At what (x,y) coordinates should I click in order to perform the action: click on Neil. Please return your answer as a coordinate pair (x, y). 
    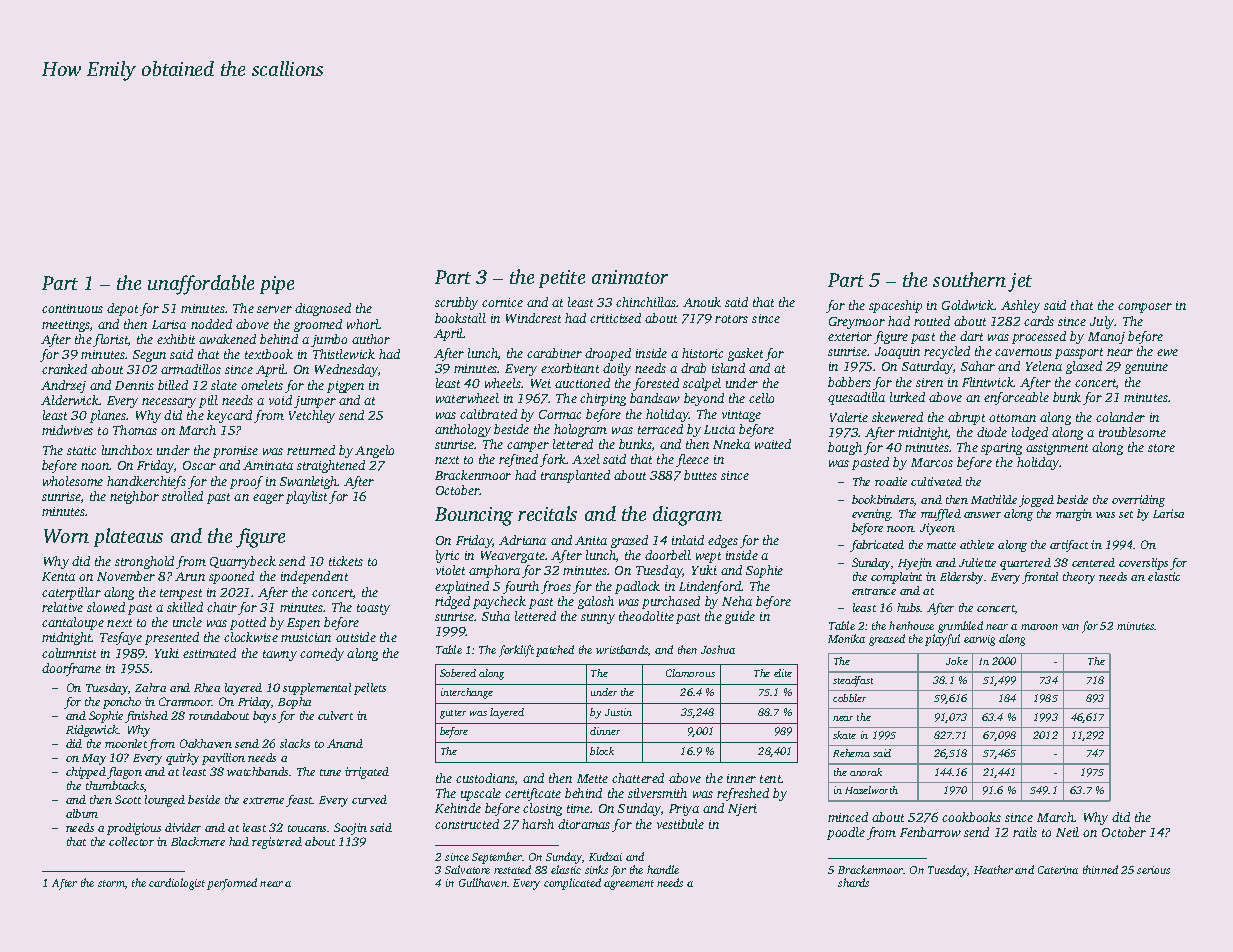
    Looking at the image, I should click on (1067, 832).
